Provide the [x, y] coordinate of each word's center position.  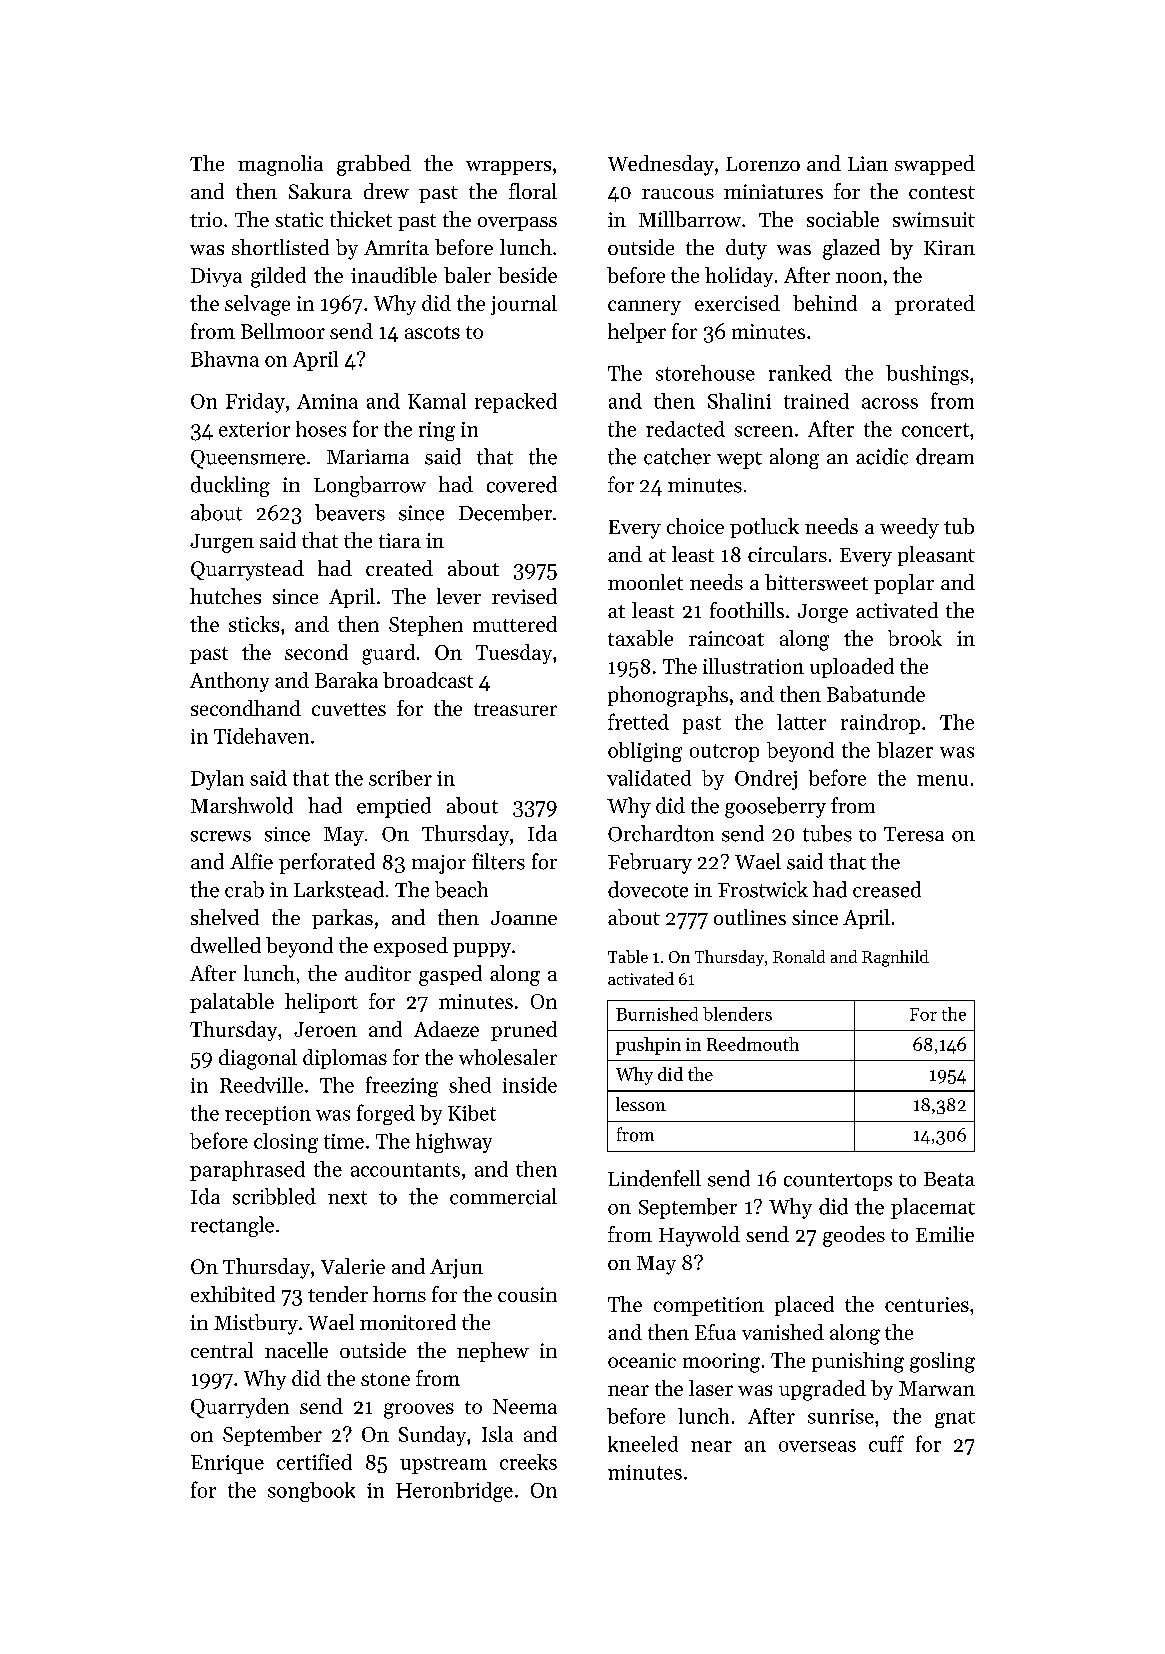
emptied [394, 807]
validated [649, 778]
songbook [311, 1492]
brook [915, 638]
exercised [737, 303]
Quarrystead [247, 570]
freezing [402, 1086]
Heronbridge [454, 1492]
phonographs [668, 696]
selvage [257, 305]
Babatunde [876, 694]
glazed [851, 249]
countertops [838, 1182]
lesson [641, 1104]
